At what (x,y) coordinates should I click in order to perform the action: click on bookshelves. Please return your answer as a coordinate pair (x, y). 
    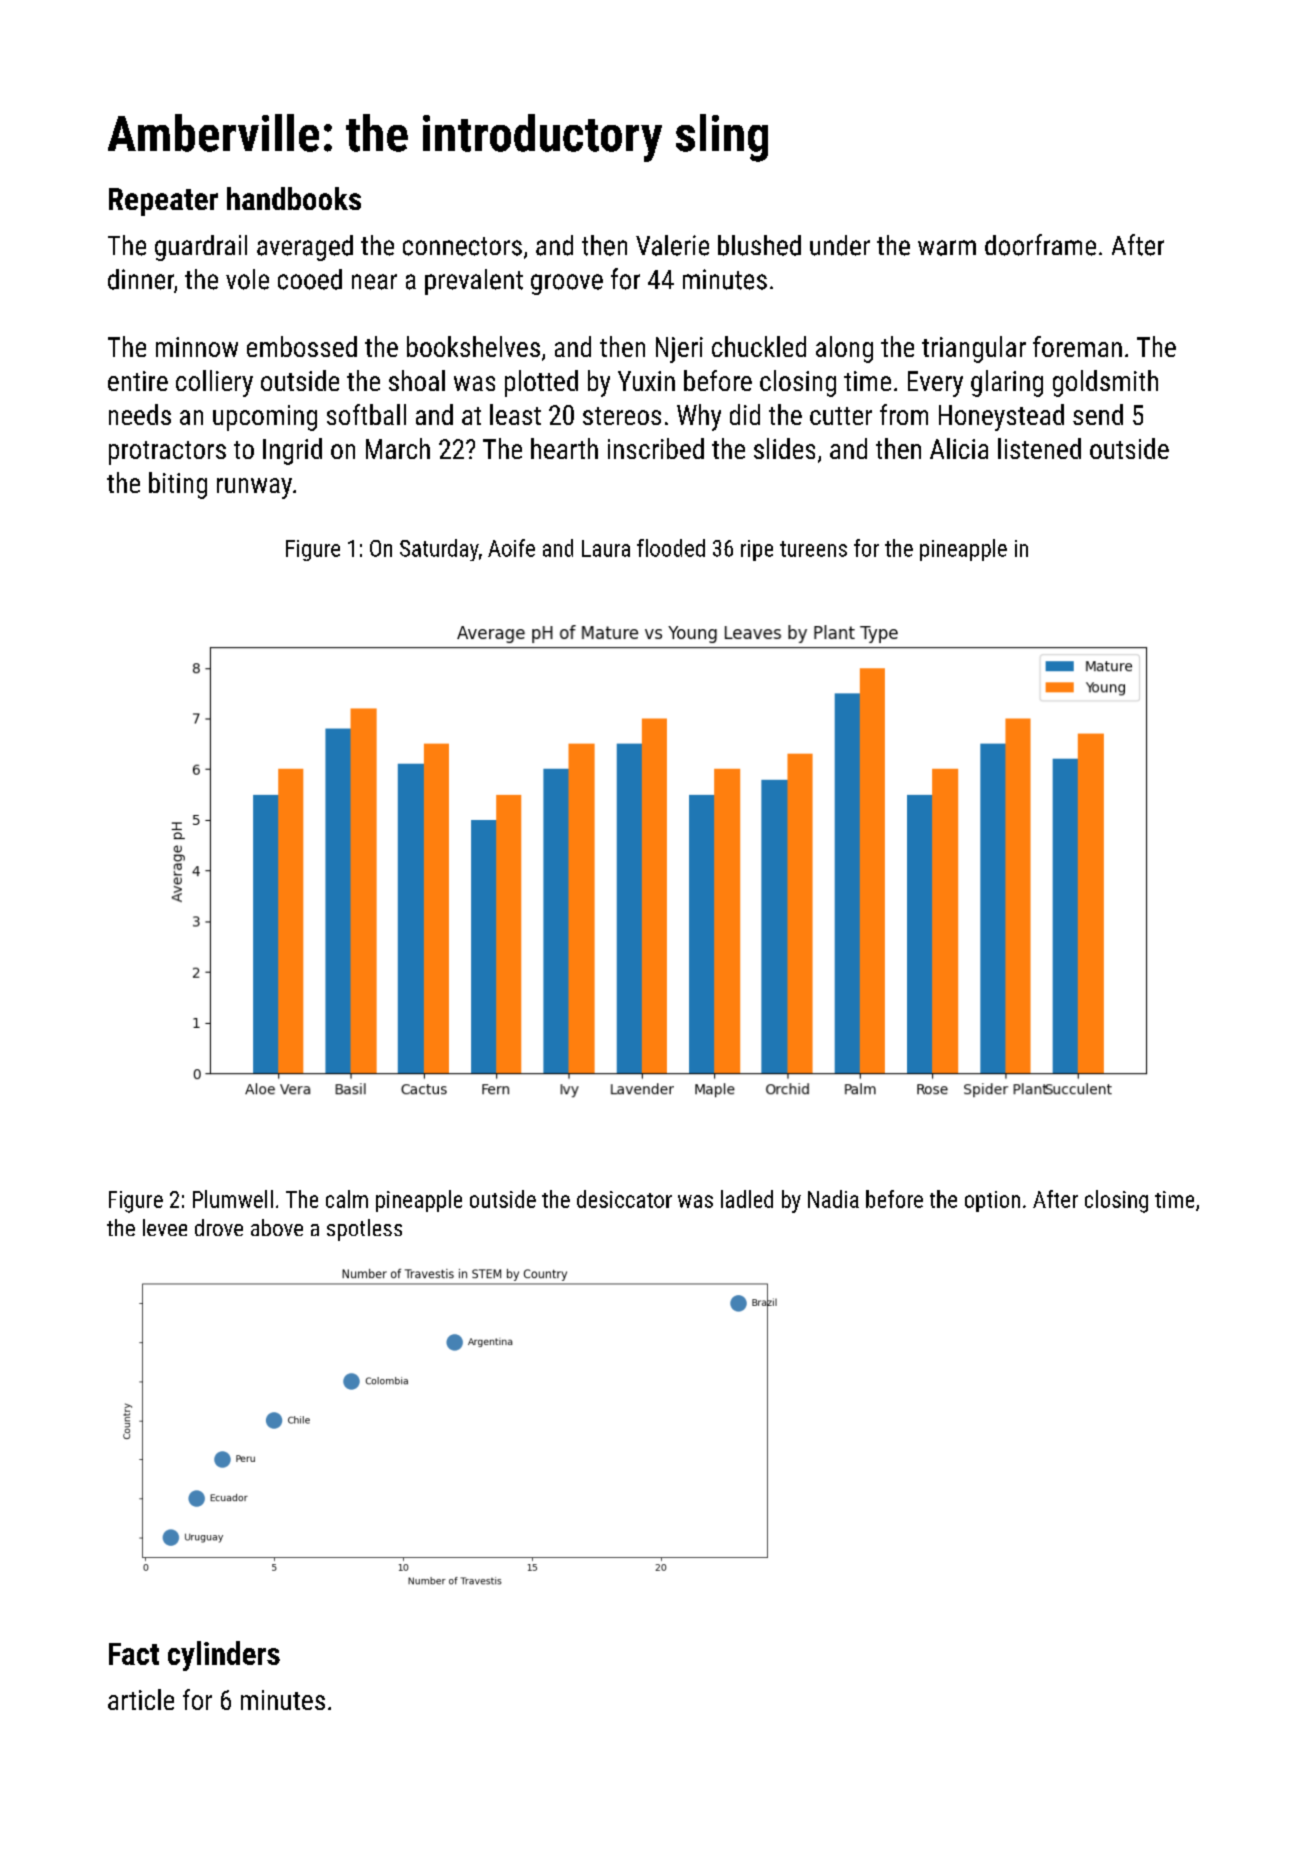
    Looking at the image, I should click on (473, 346).
